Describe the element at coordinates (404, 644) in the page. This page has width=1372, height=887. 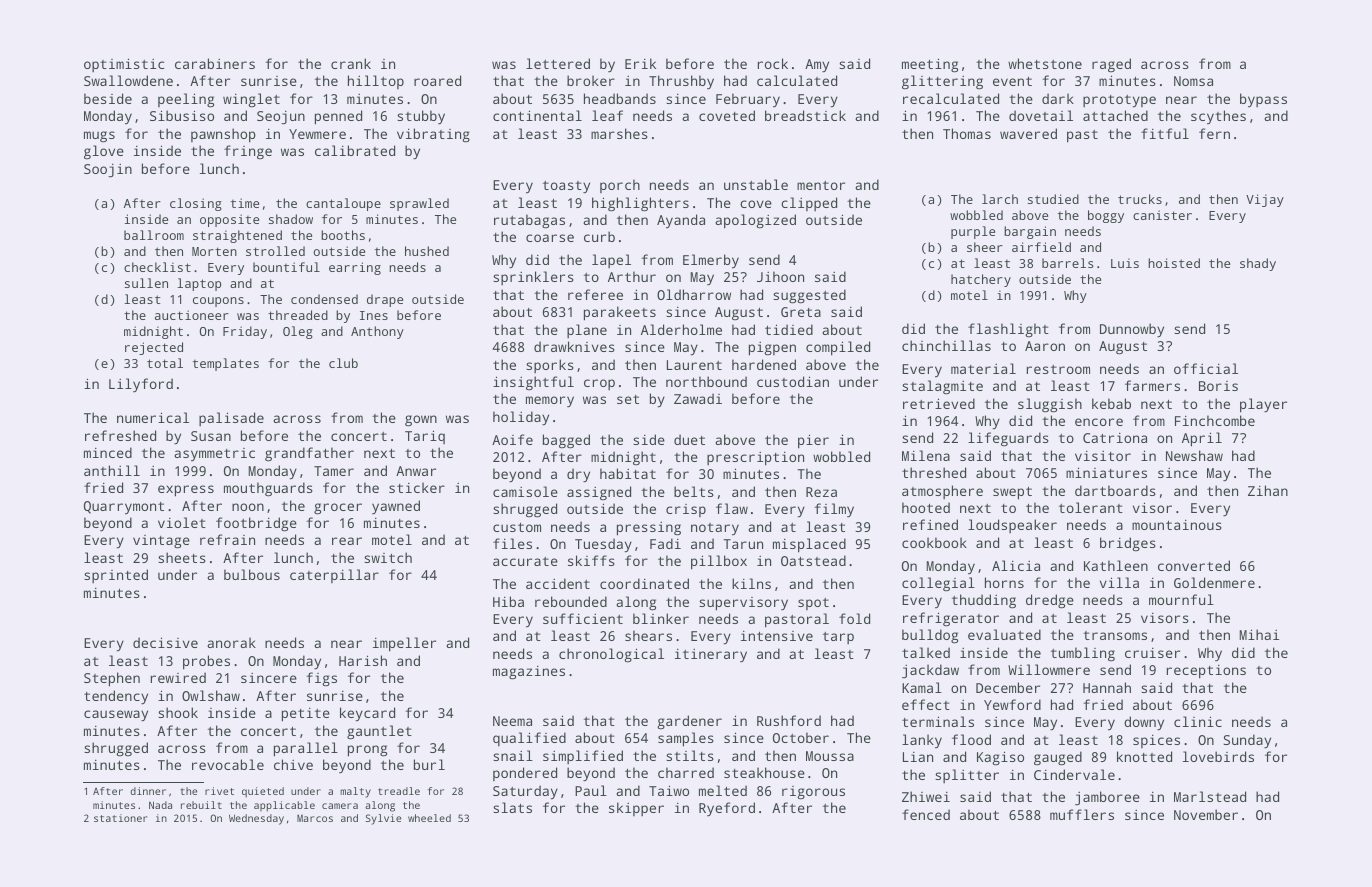
I see `impeller` at that location.
